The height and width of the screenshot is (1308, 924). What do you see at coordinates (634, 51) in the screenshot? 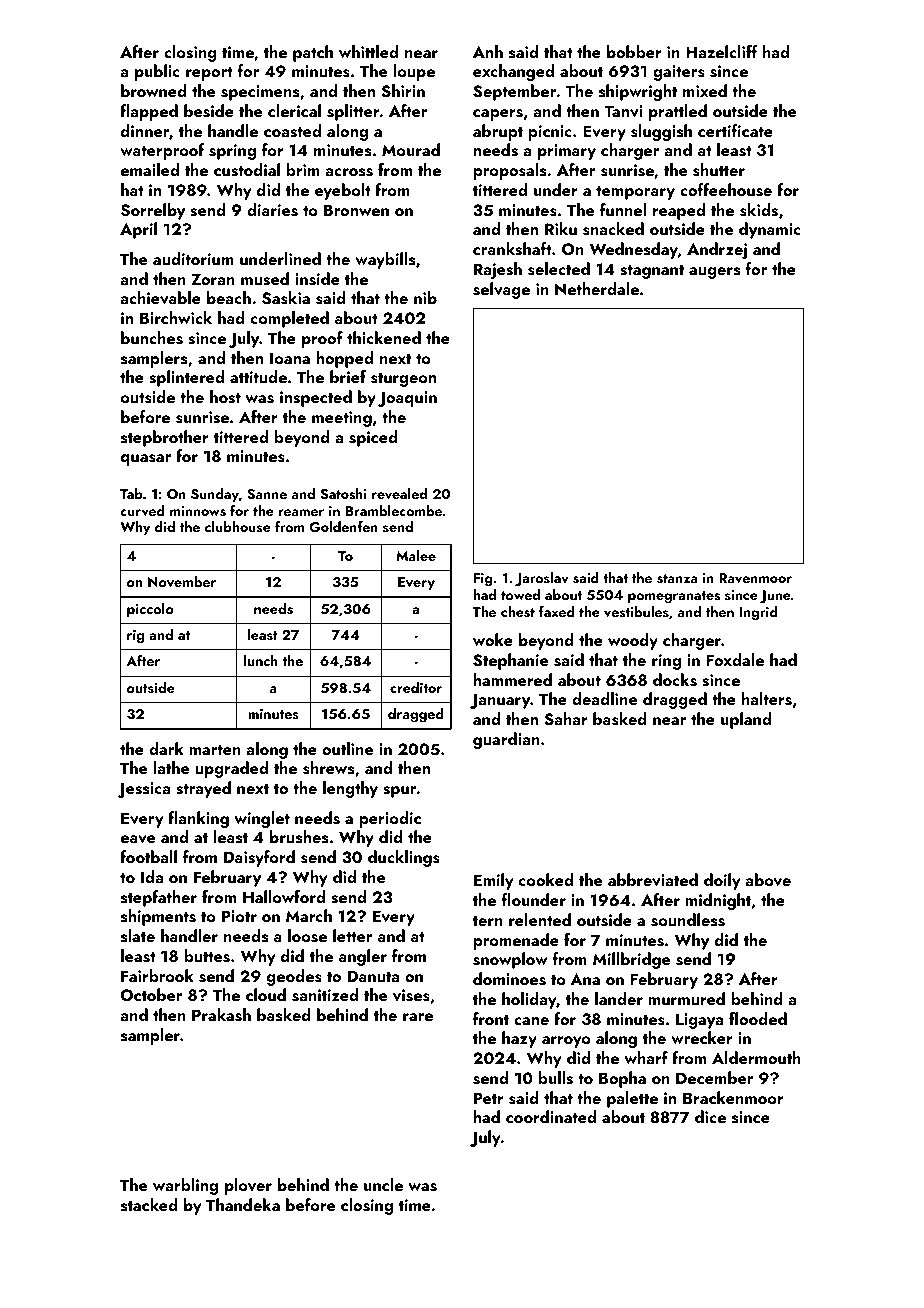
I see `bobber` at bounding box center [634, 51].
